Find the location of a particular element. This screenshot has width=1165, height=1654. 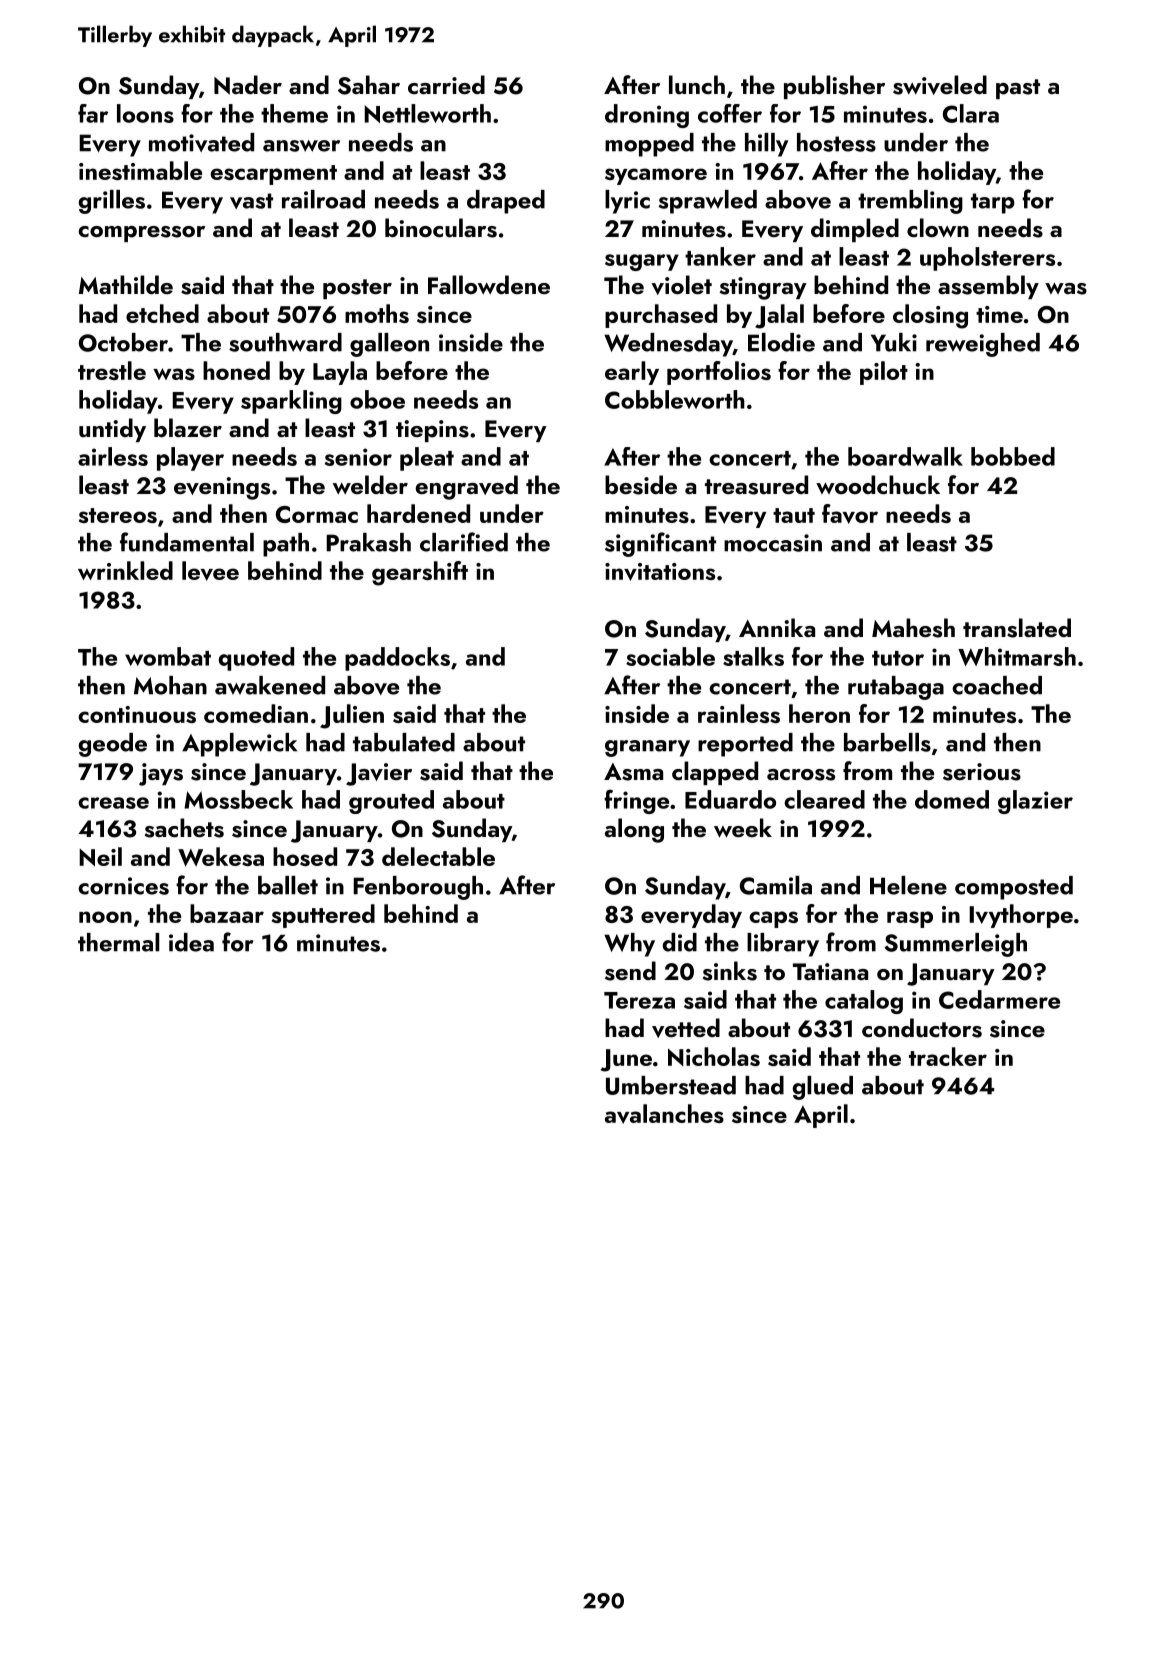

carried is located at coordinates (446, 84).
